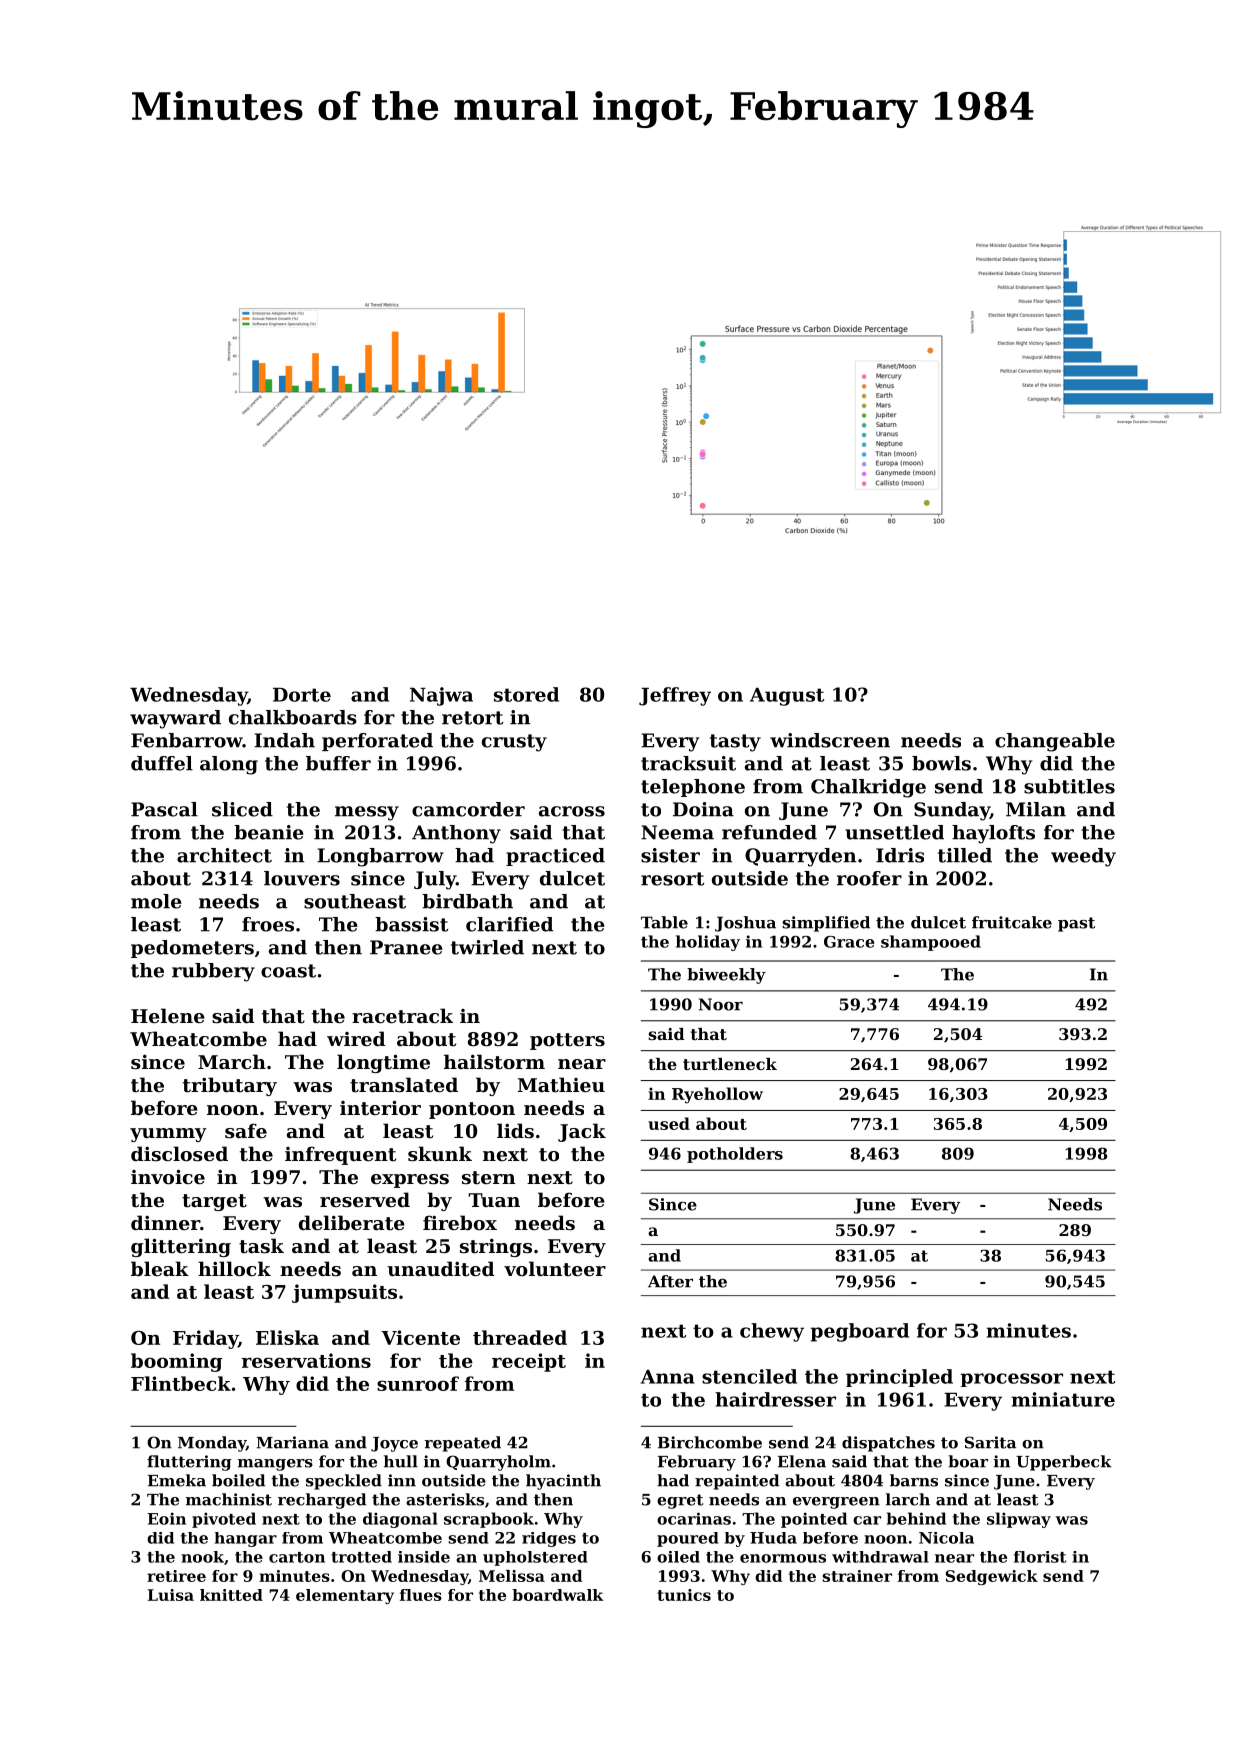  Describe the element at coordinates (306, 1360) in the screenshot. I see `reservations` at that location.
